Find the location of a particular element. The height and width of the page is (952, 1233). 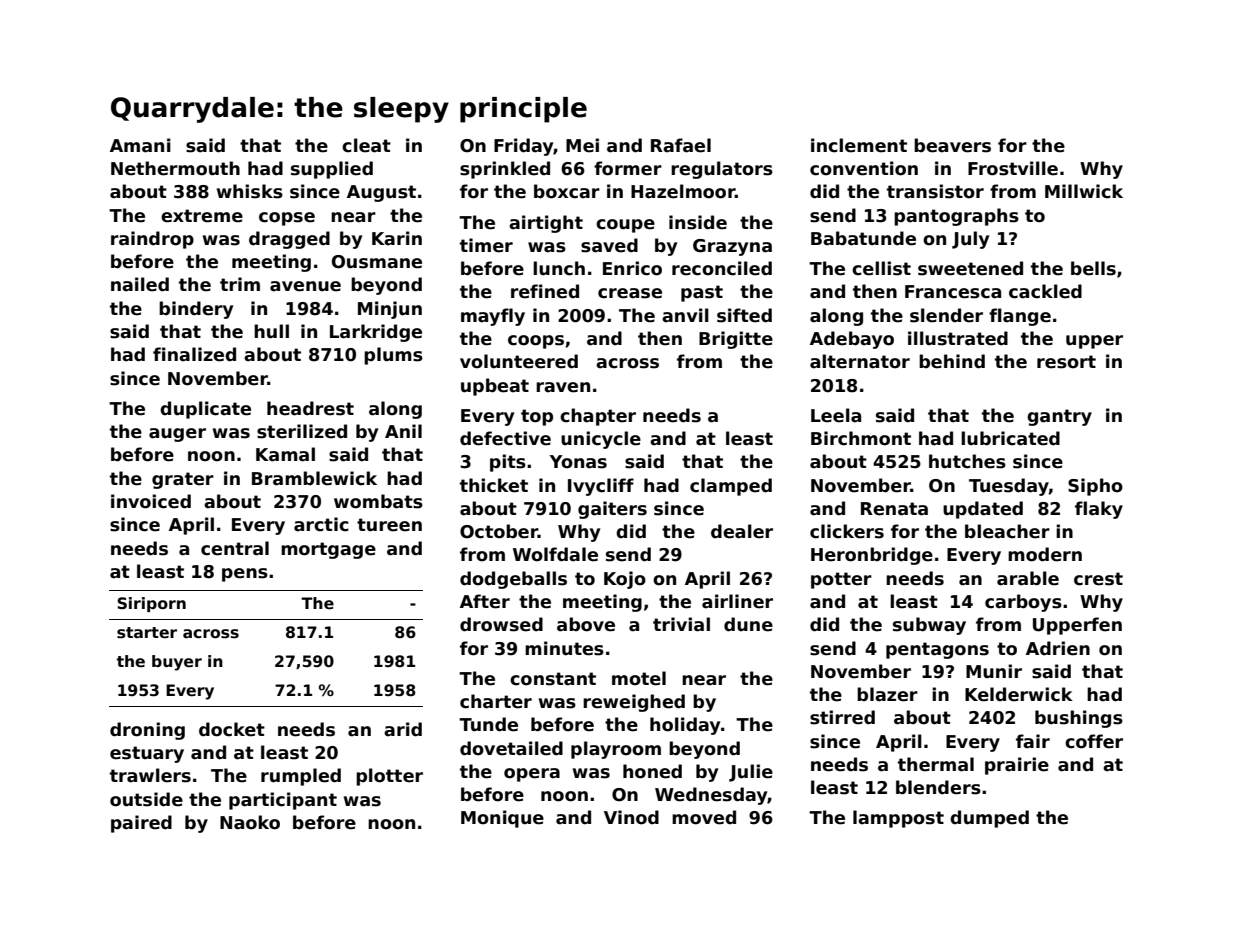

rumpled is located at coordinates (301, 777).
